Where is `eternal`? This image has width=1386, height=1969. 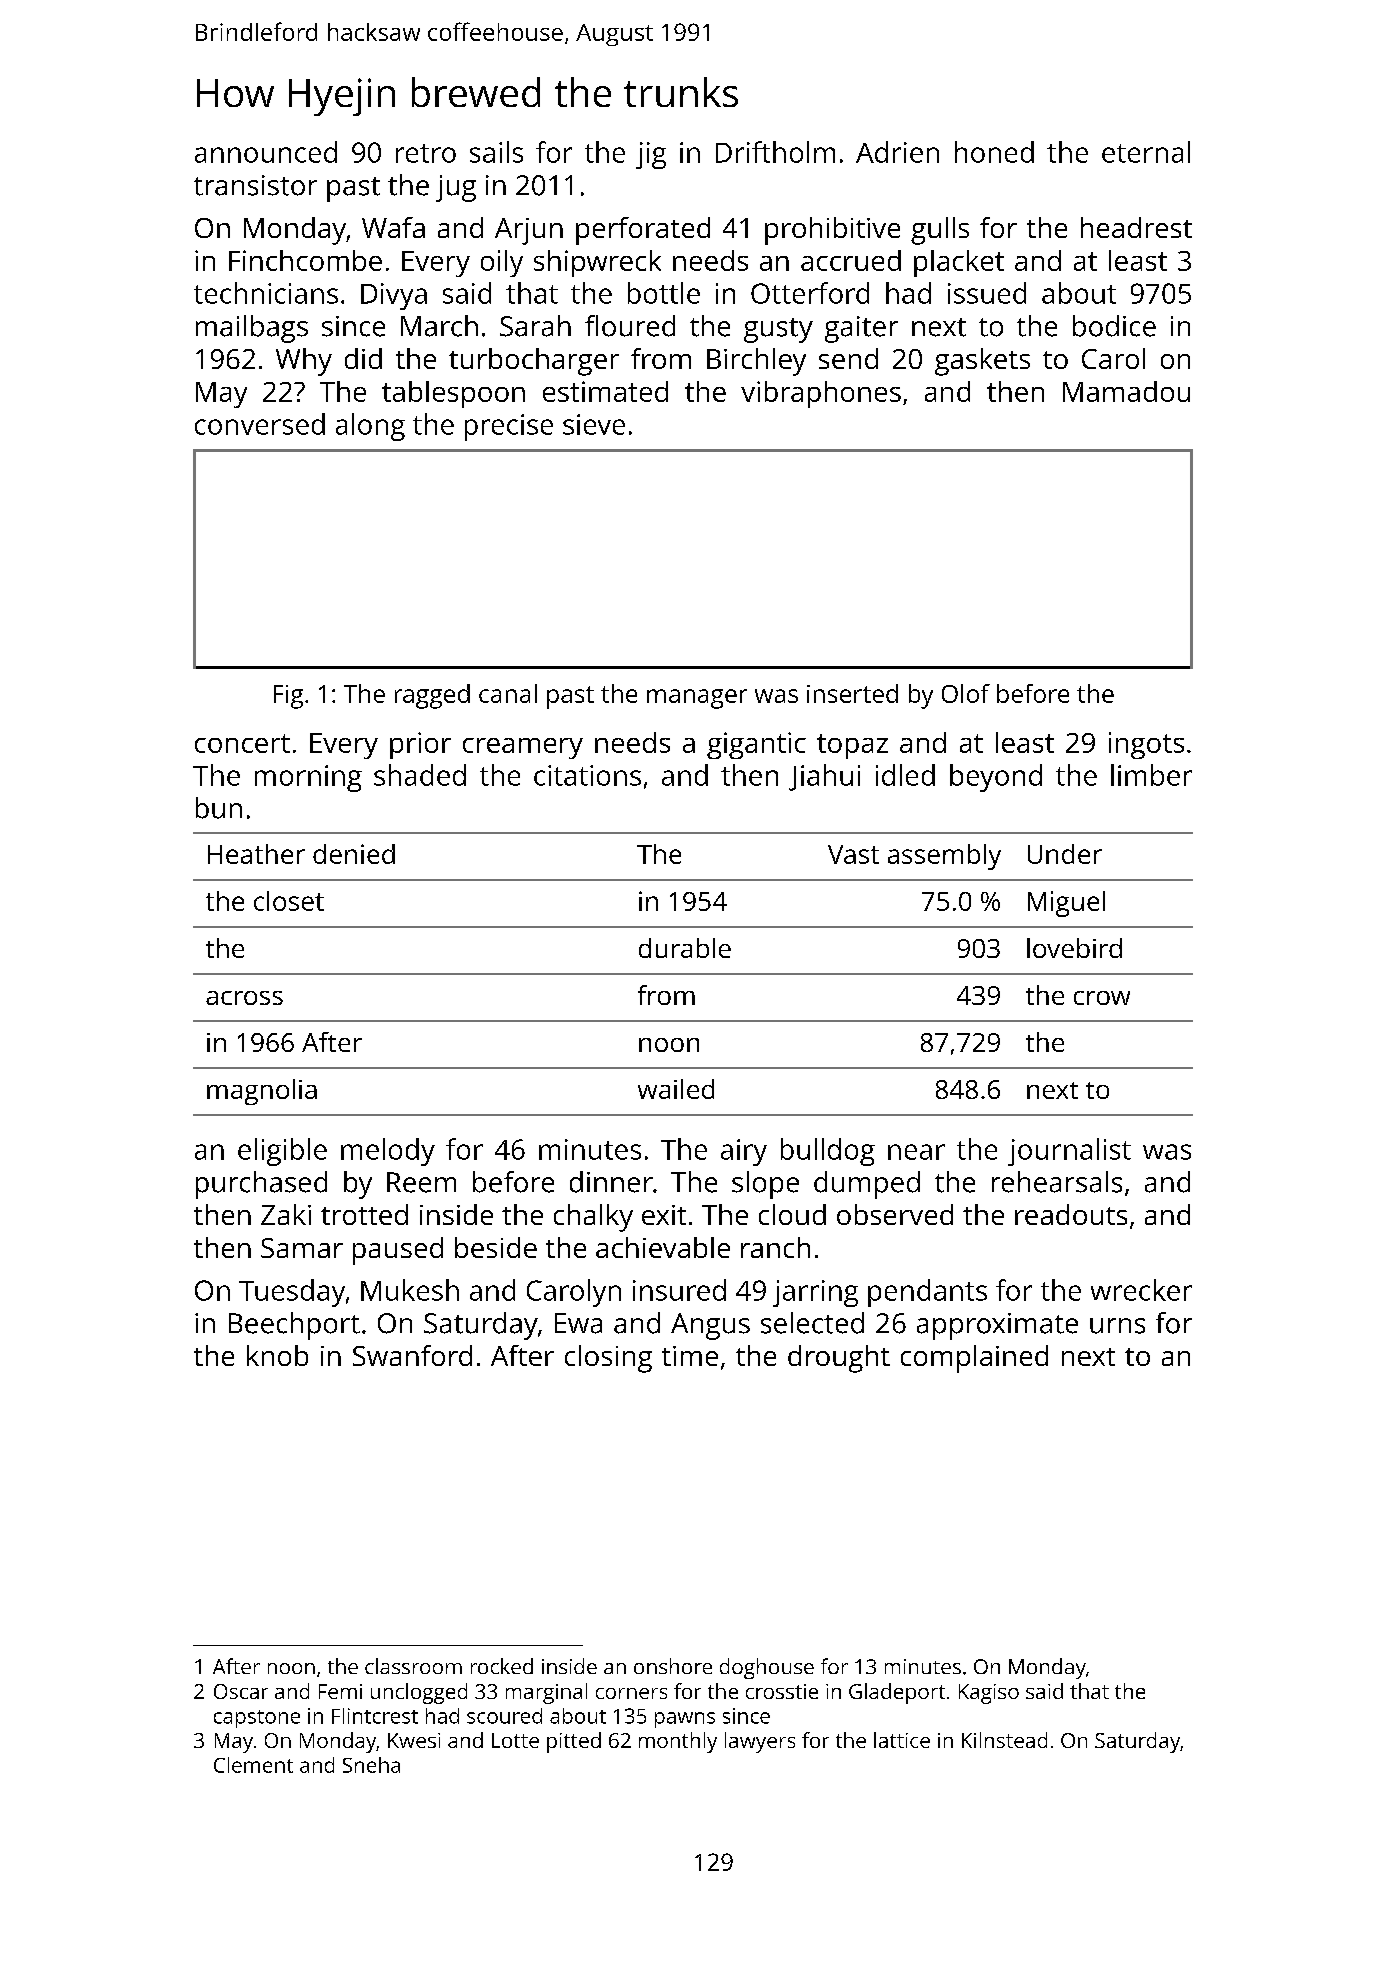 eternal is located at coordinates (1146, 152).
